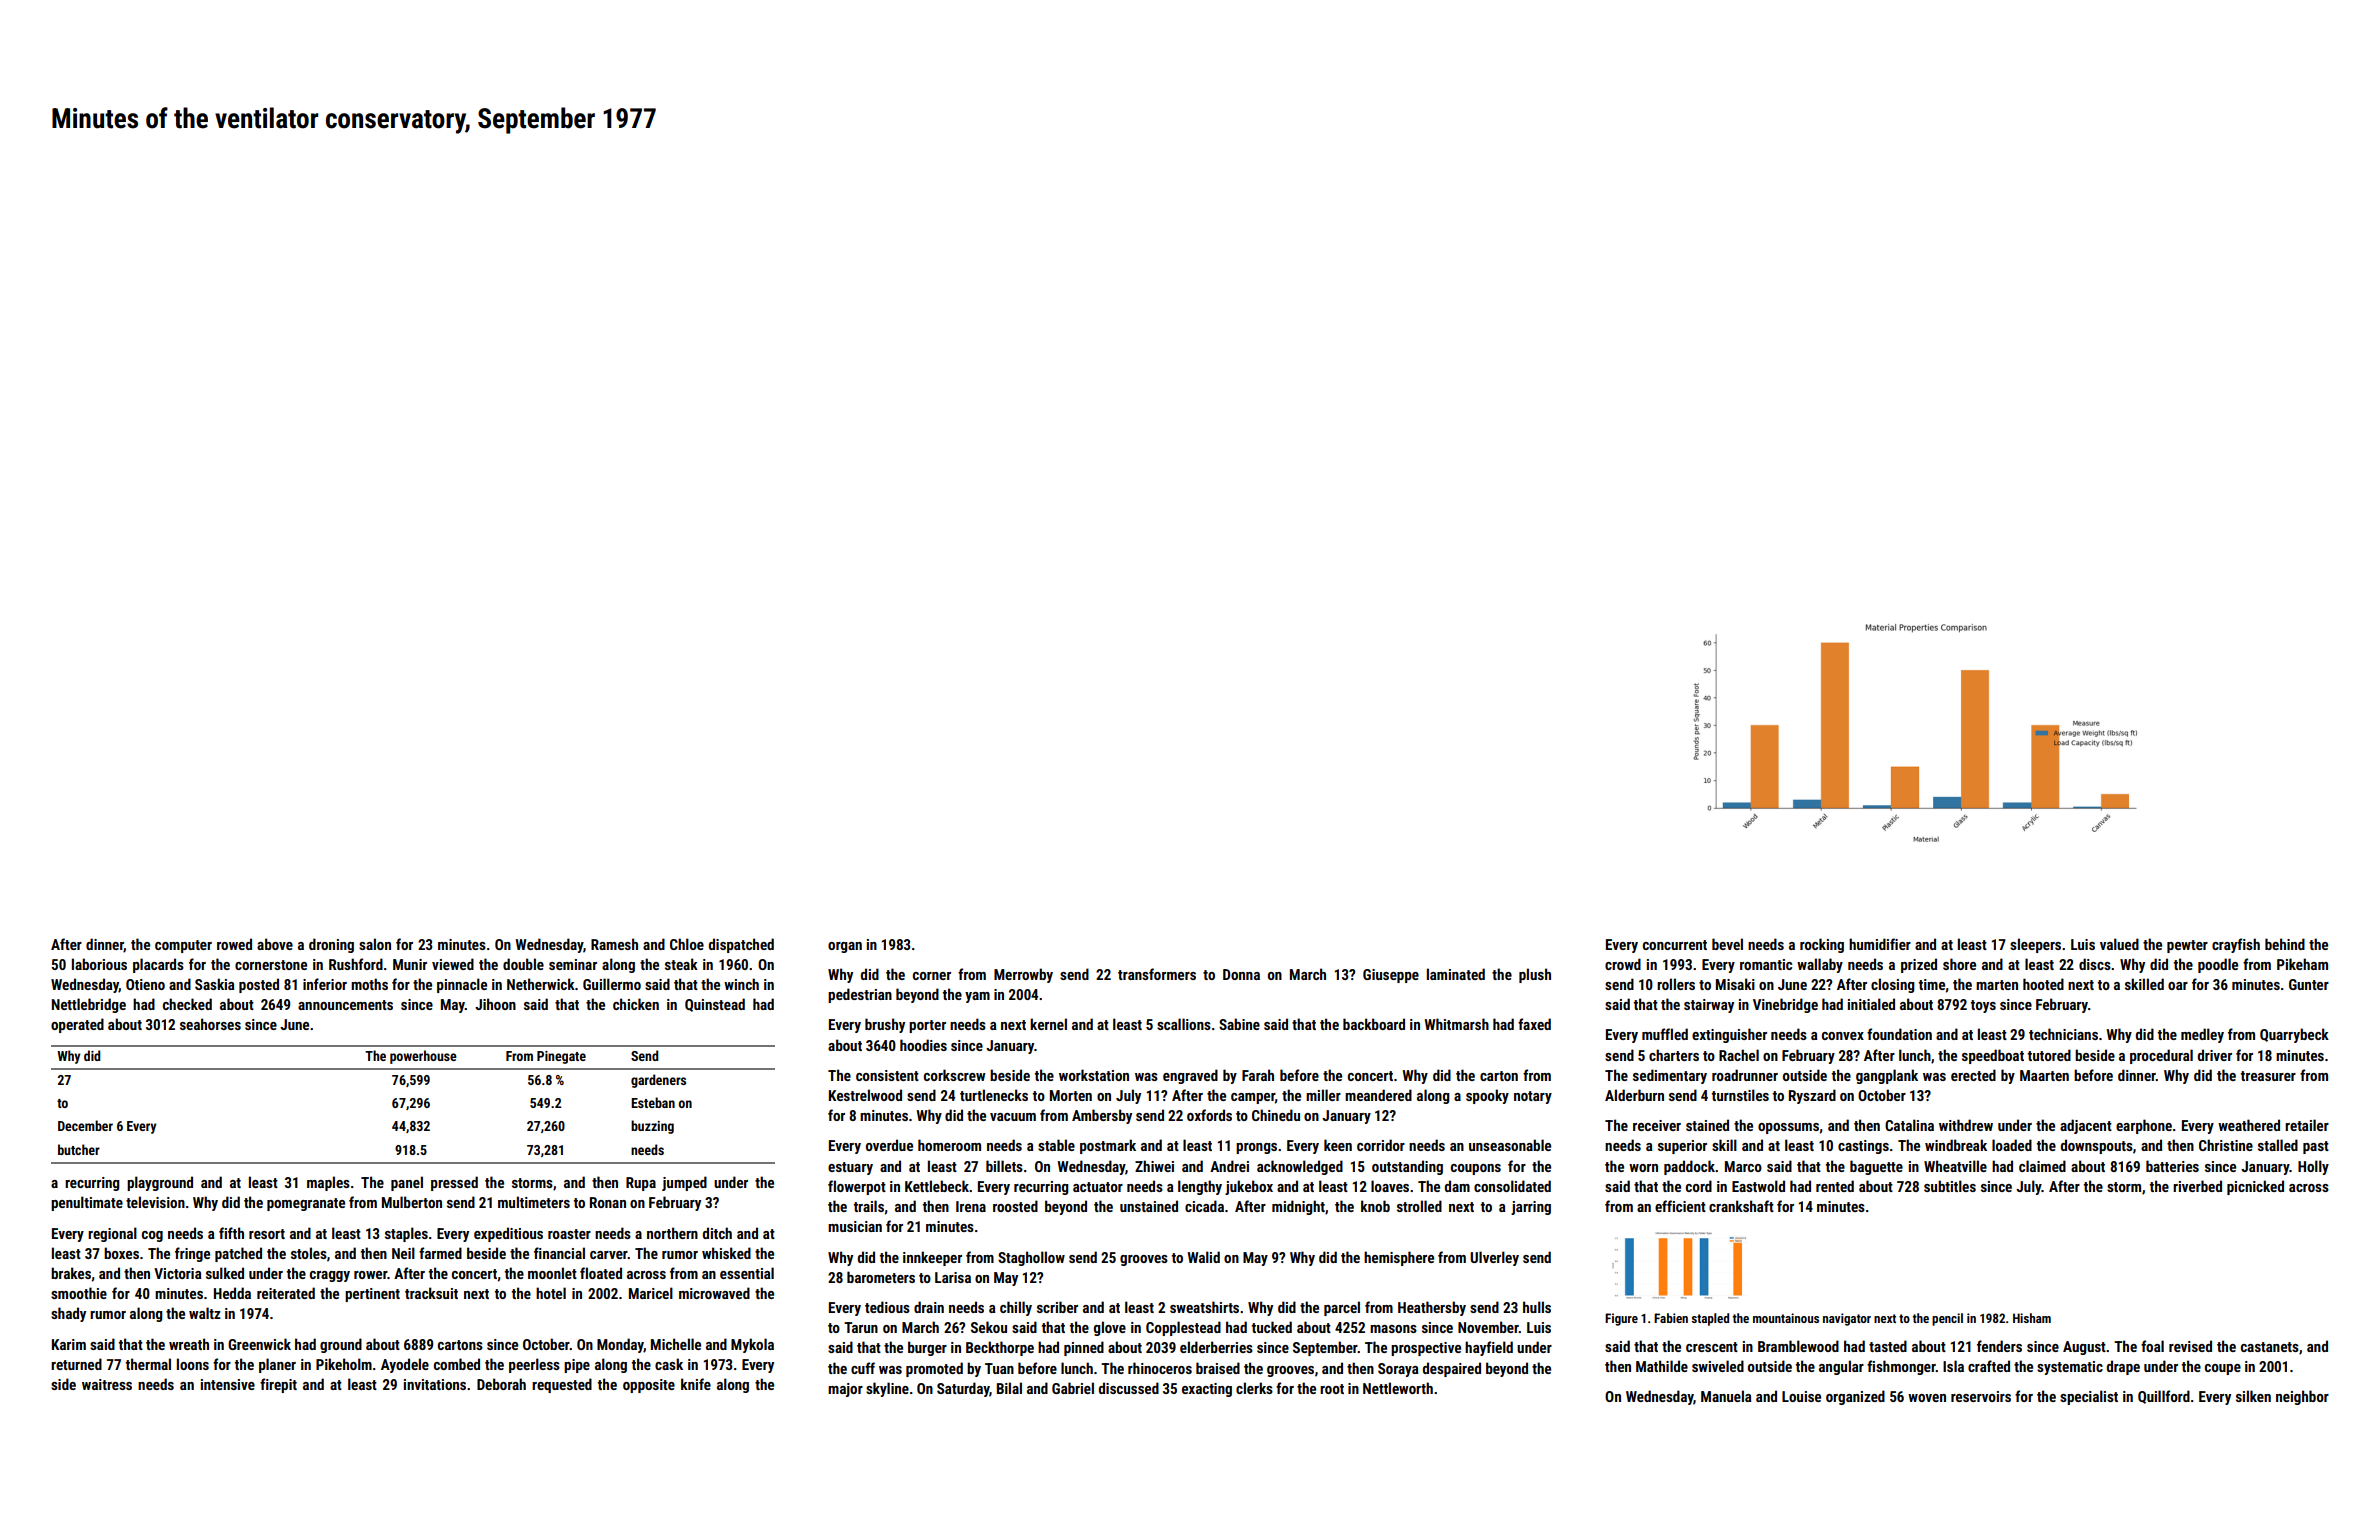  Describe the element at coordinates (562, 1385) in the page. I see `requested` at that location.
